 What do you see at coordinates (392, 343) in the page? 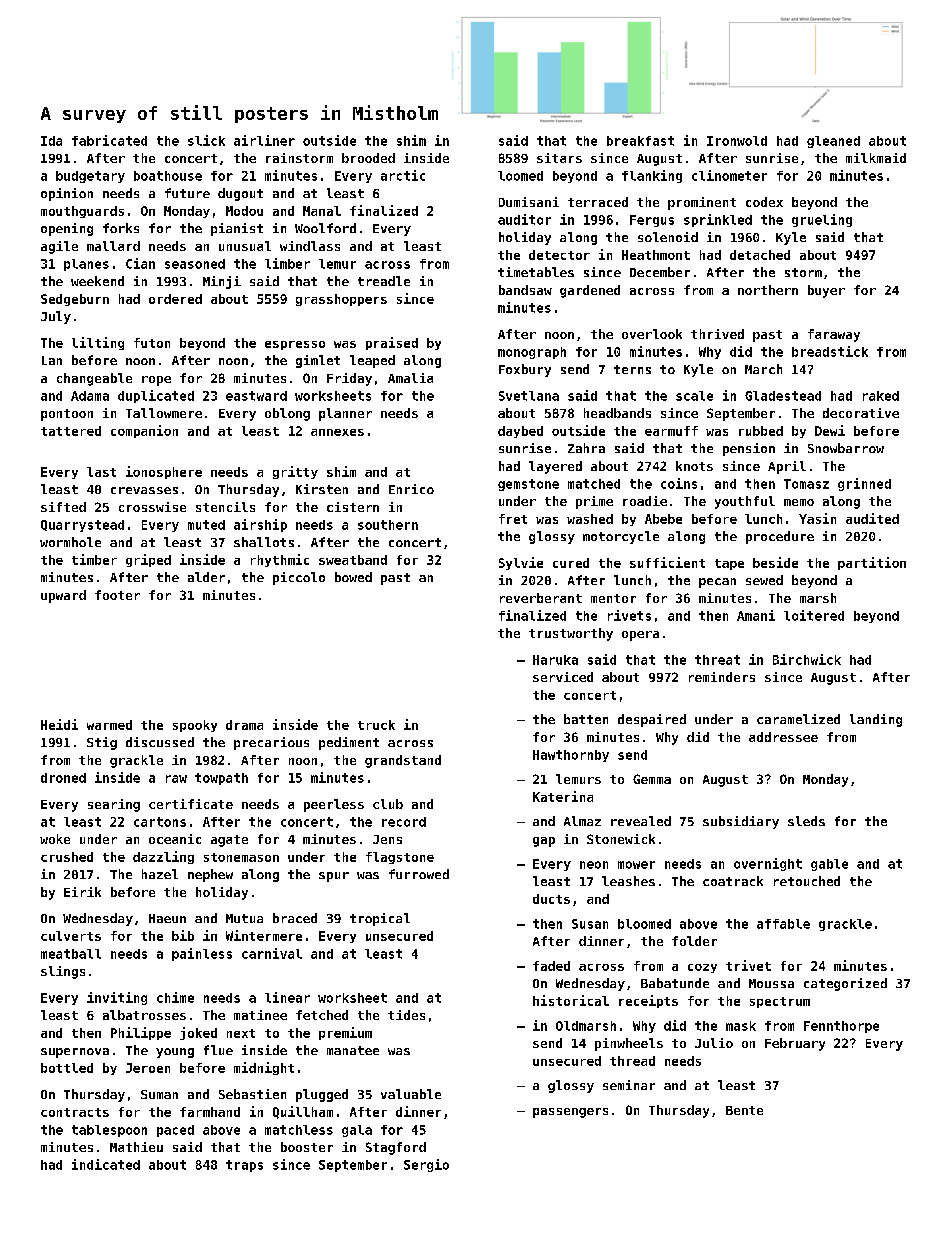
I see `praised` at bounding box center [392, 343].
